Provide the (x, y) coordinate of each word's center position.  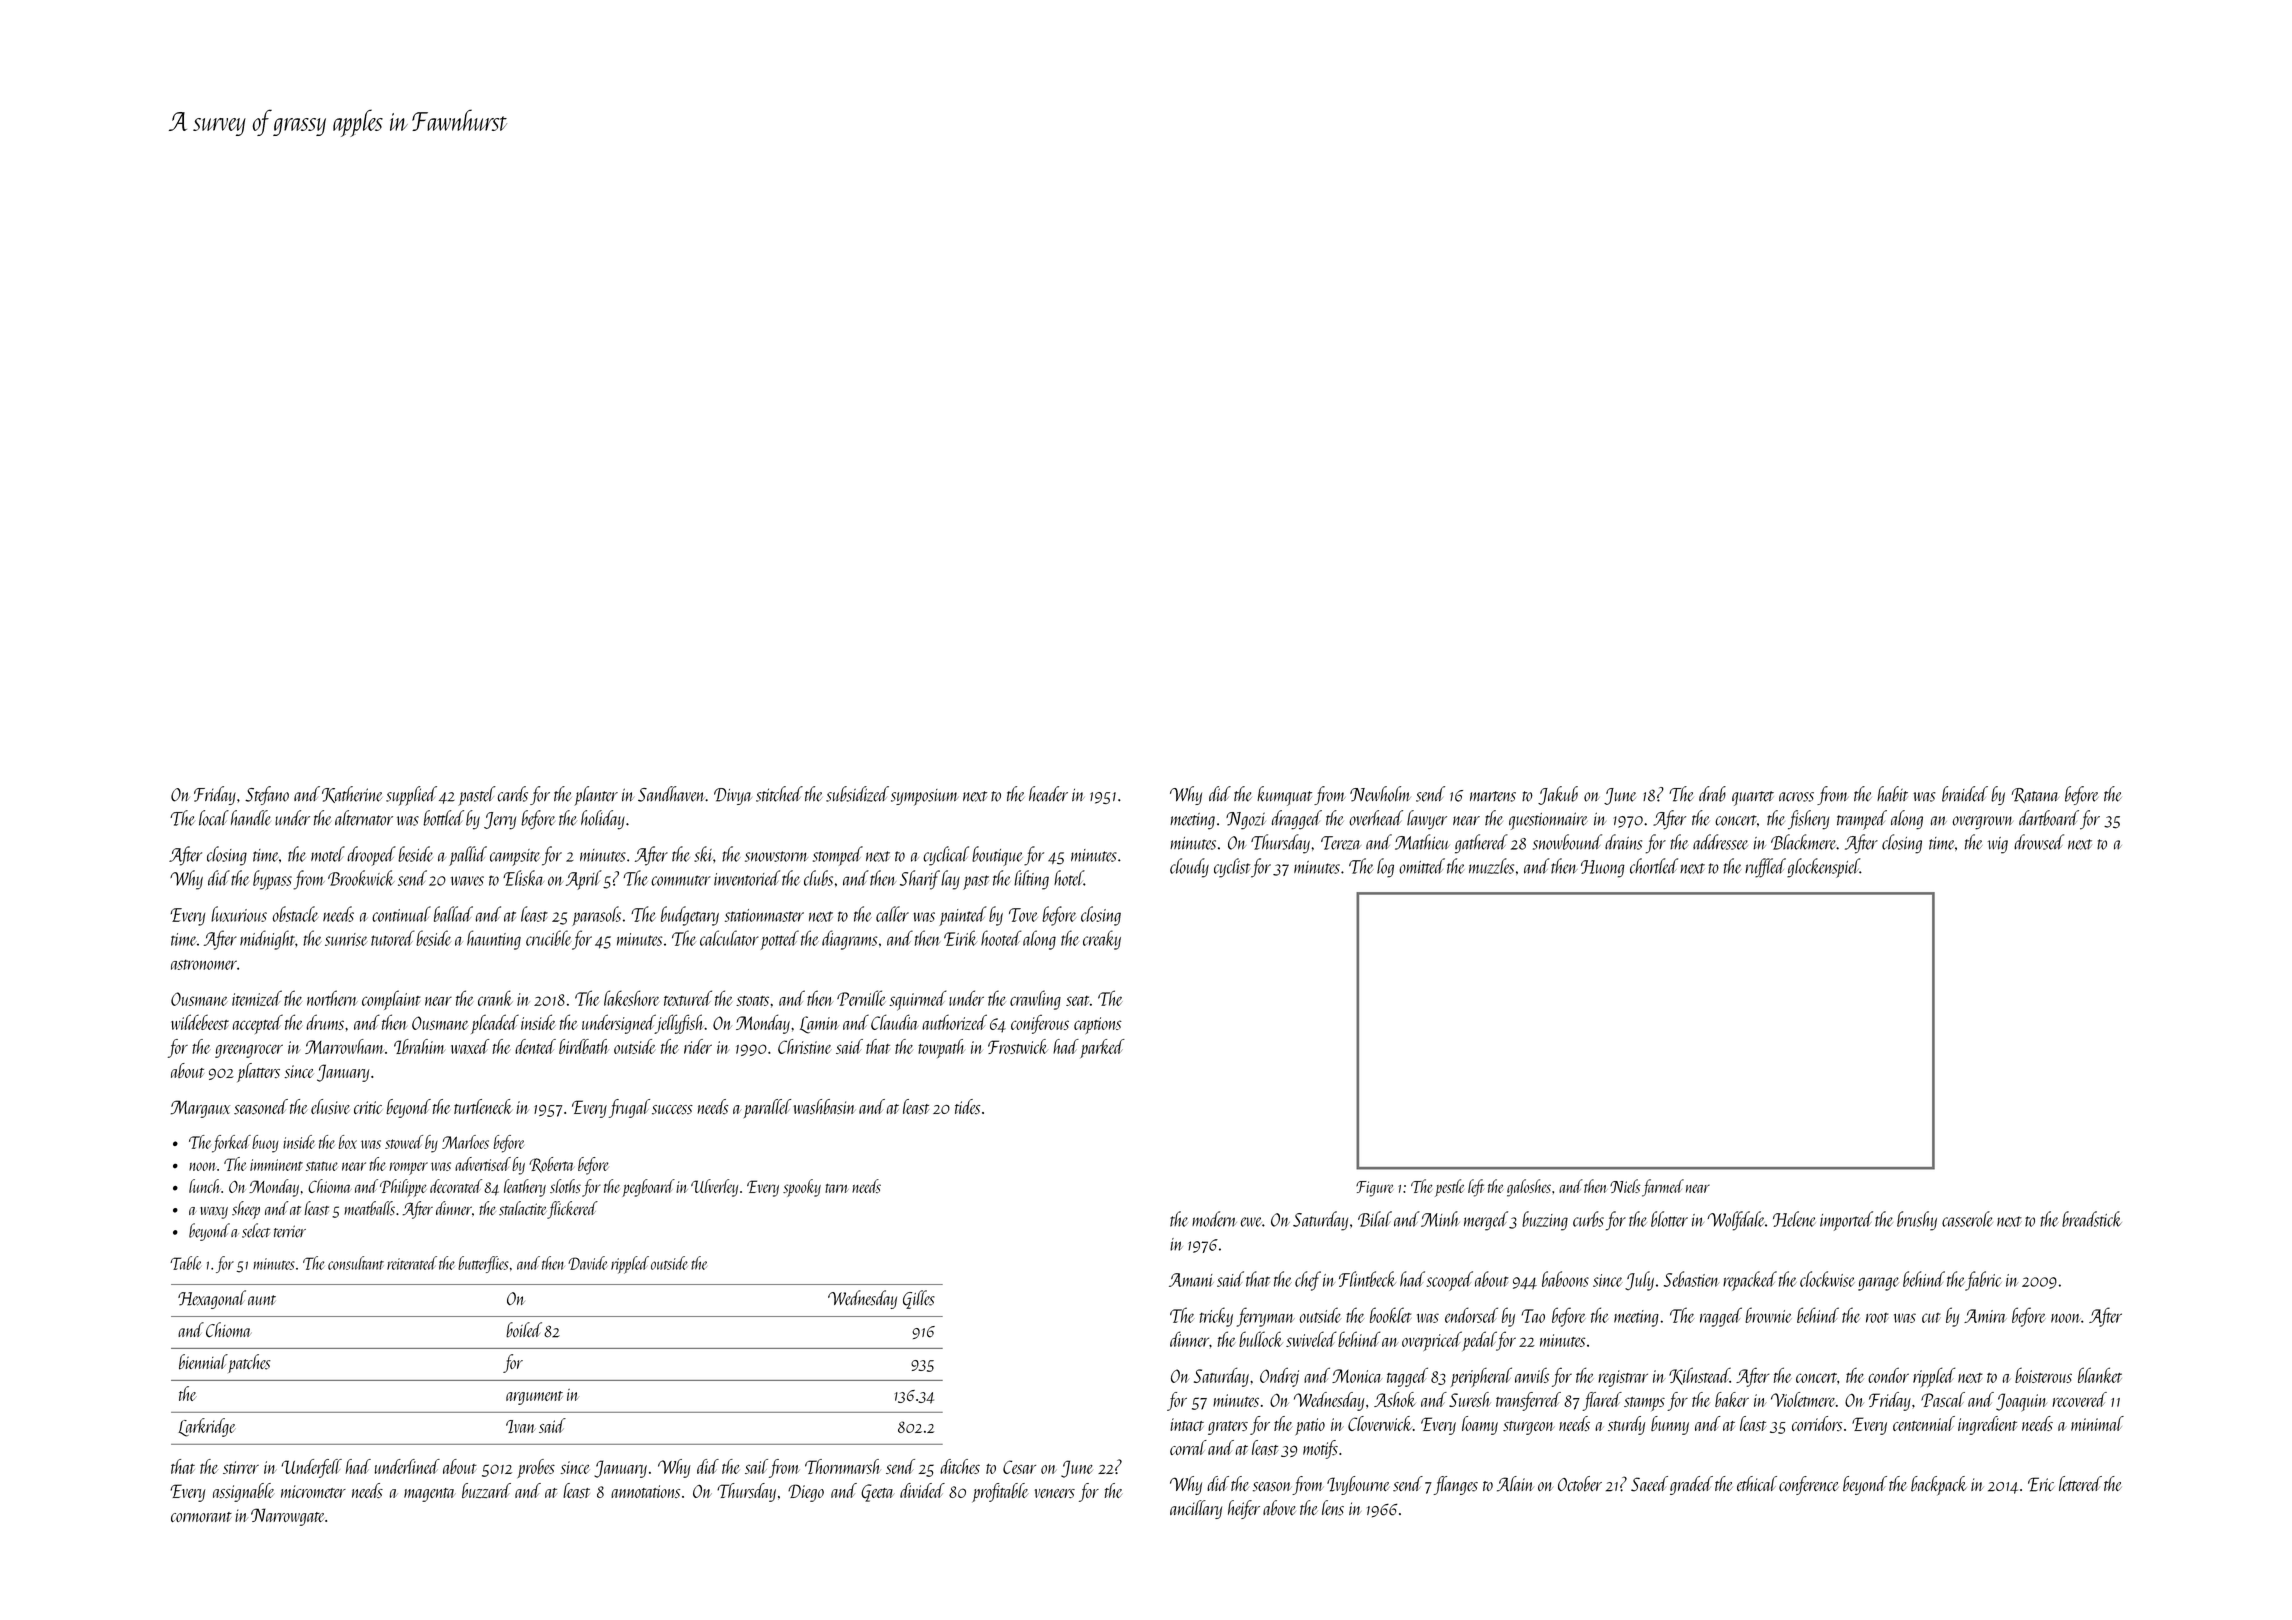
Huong (1603, 869)
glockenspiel (1823, 868)
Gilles (919, 1299)
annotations (645, 1491)
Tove (1023, 915)
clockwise (1827, 1279)
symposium (924, 797)
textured (688, 998)
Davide (587, 1263)
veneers (1054, 1493)
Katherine (352, 794)
